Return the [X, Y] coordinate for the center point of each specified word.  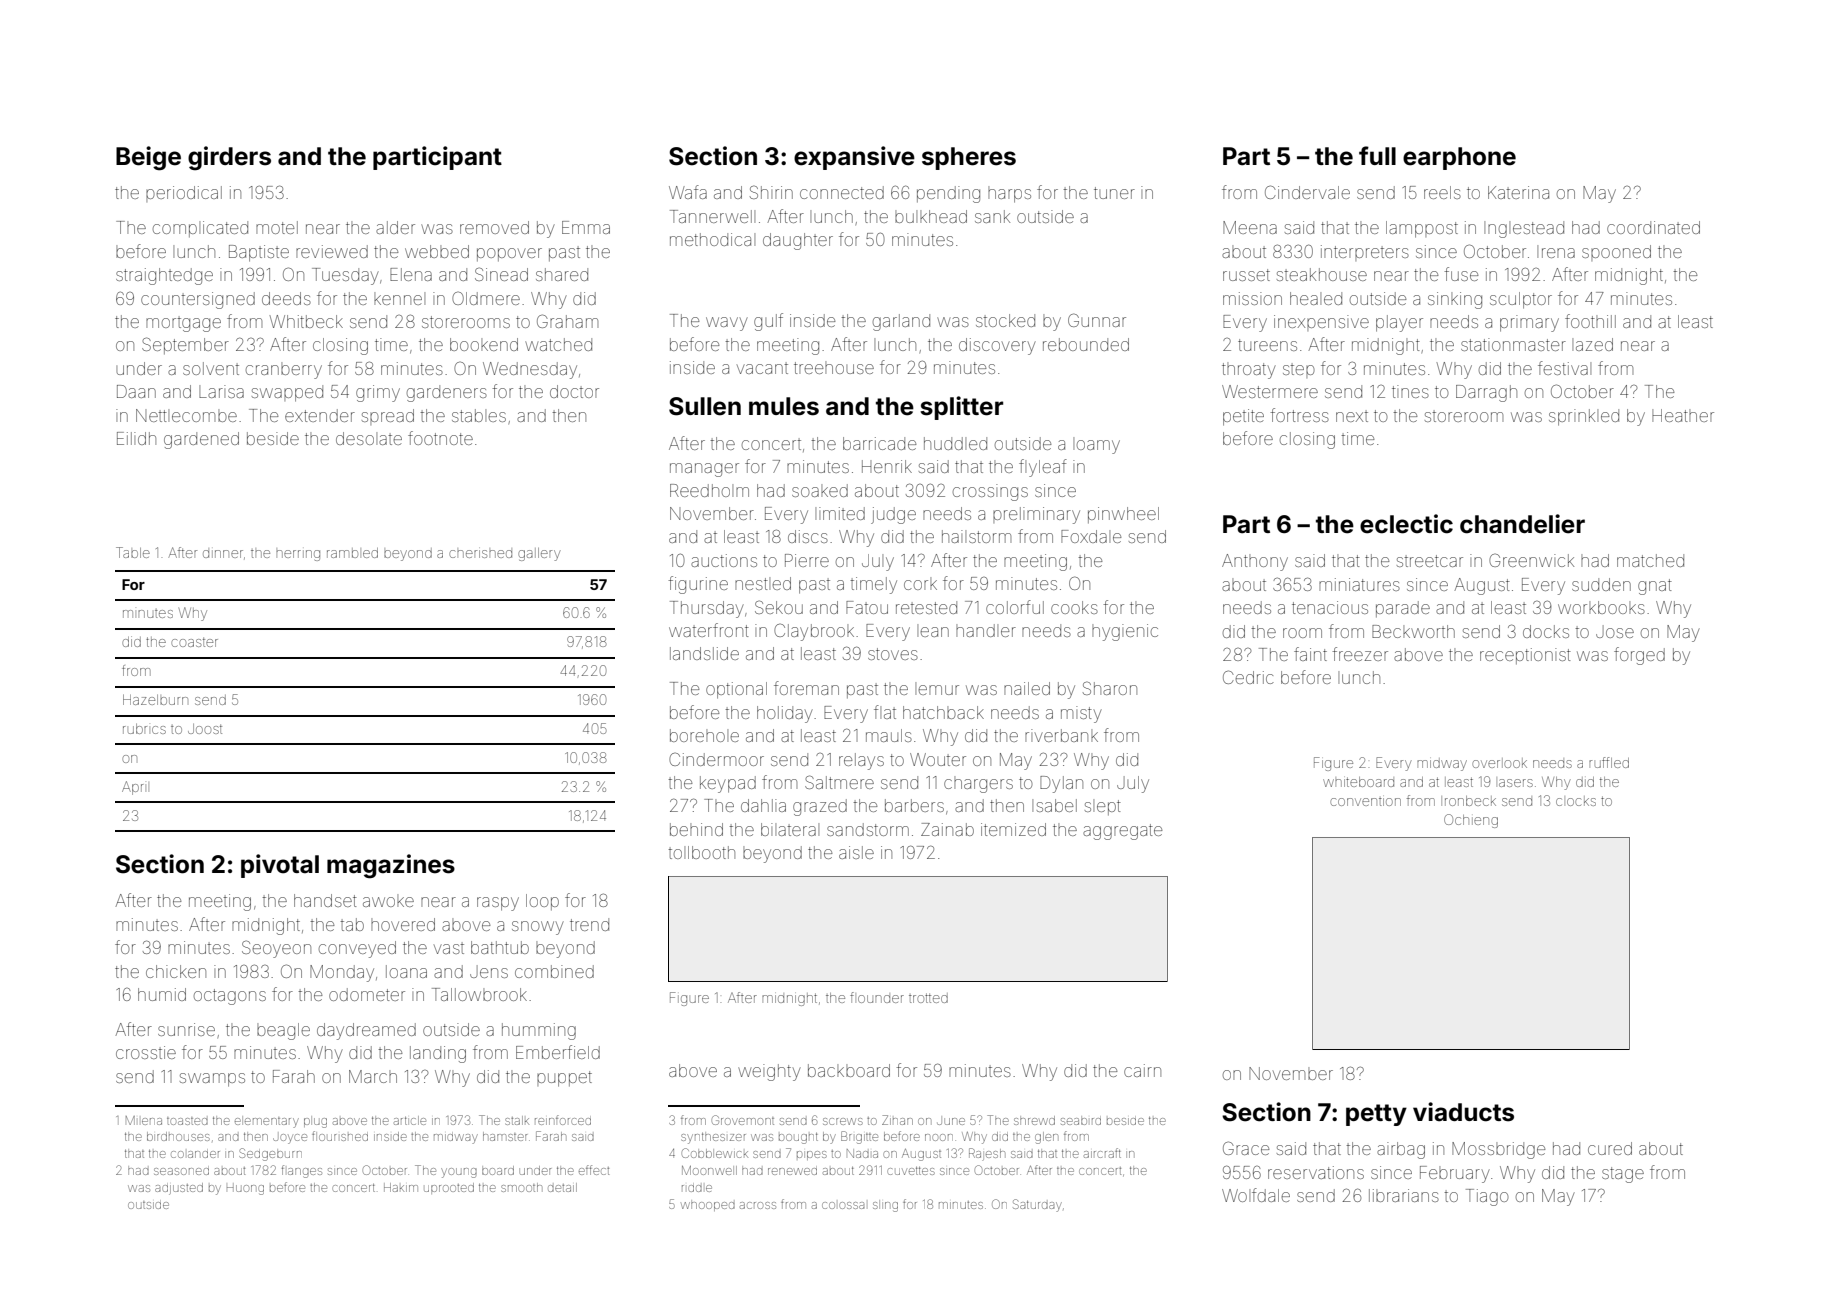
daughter [798, 241]
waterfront [709, 630]
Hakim [401, 1187]
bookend [484, 344]
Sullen [705, 406]
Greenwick [1531, 560]
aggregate [1122, 832]
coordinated [1653, 227]
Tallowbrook [479, 994]
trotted [928, 998]
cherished [480, 554]
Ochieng [1471, 821]
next [1352, 416]
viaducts [1463, 1112]
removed [494, 227]
